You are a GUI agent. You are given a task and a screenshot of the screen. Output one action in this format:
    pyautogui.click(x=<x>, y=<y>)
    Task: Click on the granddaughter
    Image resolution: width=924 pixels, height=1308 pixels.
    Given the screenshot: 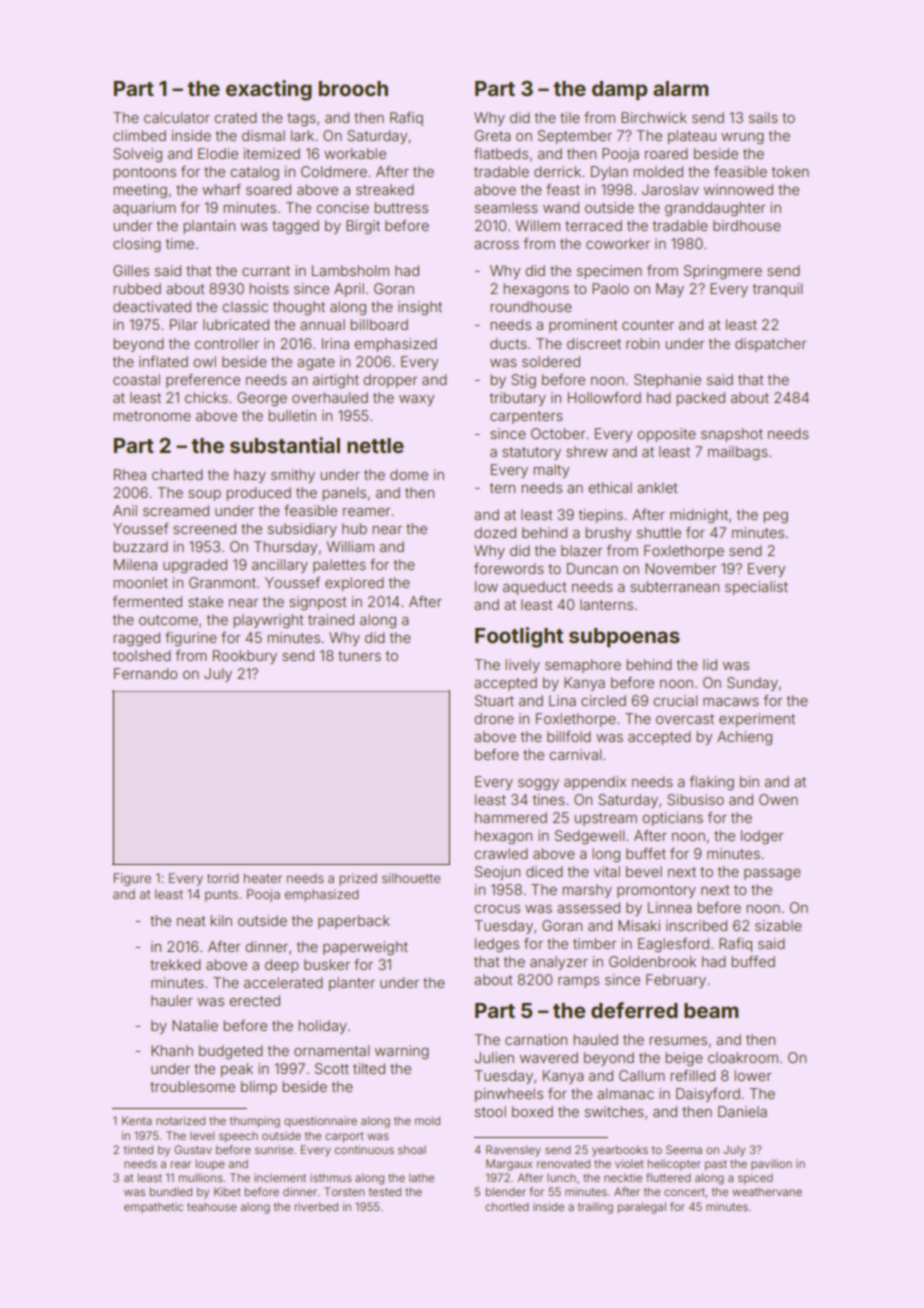 What is the action you would take?
    pyautogui.click(x=715, y=209)
